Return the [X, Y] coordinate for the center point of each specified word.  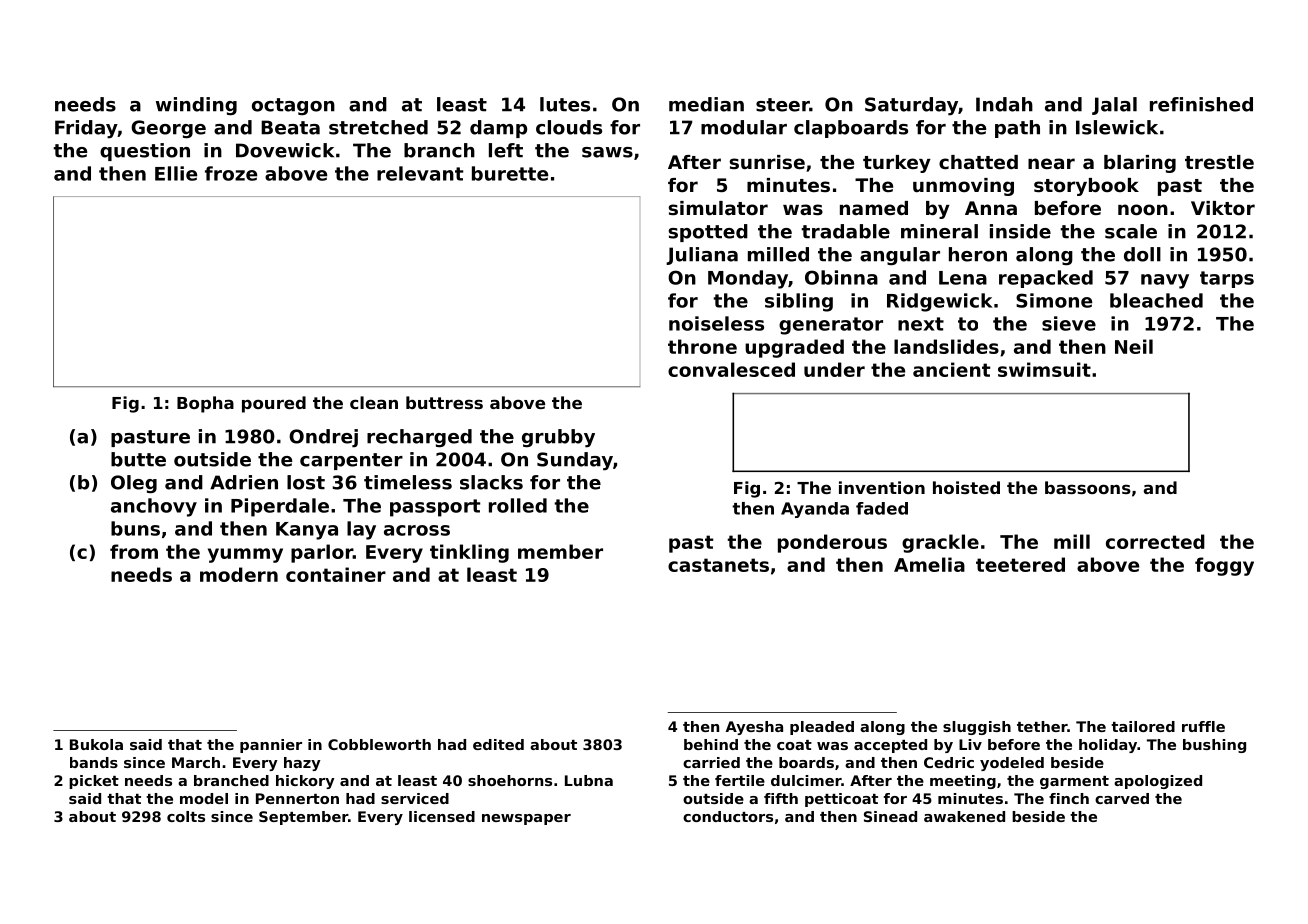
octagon [293, 106]
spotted [708, 233]
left [506, 150]
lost [306, 482]
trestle [1219, 162]
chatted [978, 162]
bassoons [1088, 487]
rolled [518, 505]
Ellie [176, 173]
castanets [718, 565]
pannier [271, 746]
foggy [1224, 566]
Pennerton [297, 798]
